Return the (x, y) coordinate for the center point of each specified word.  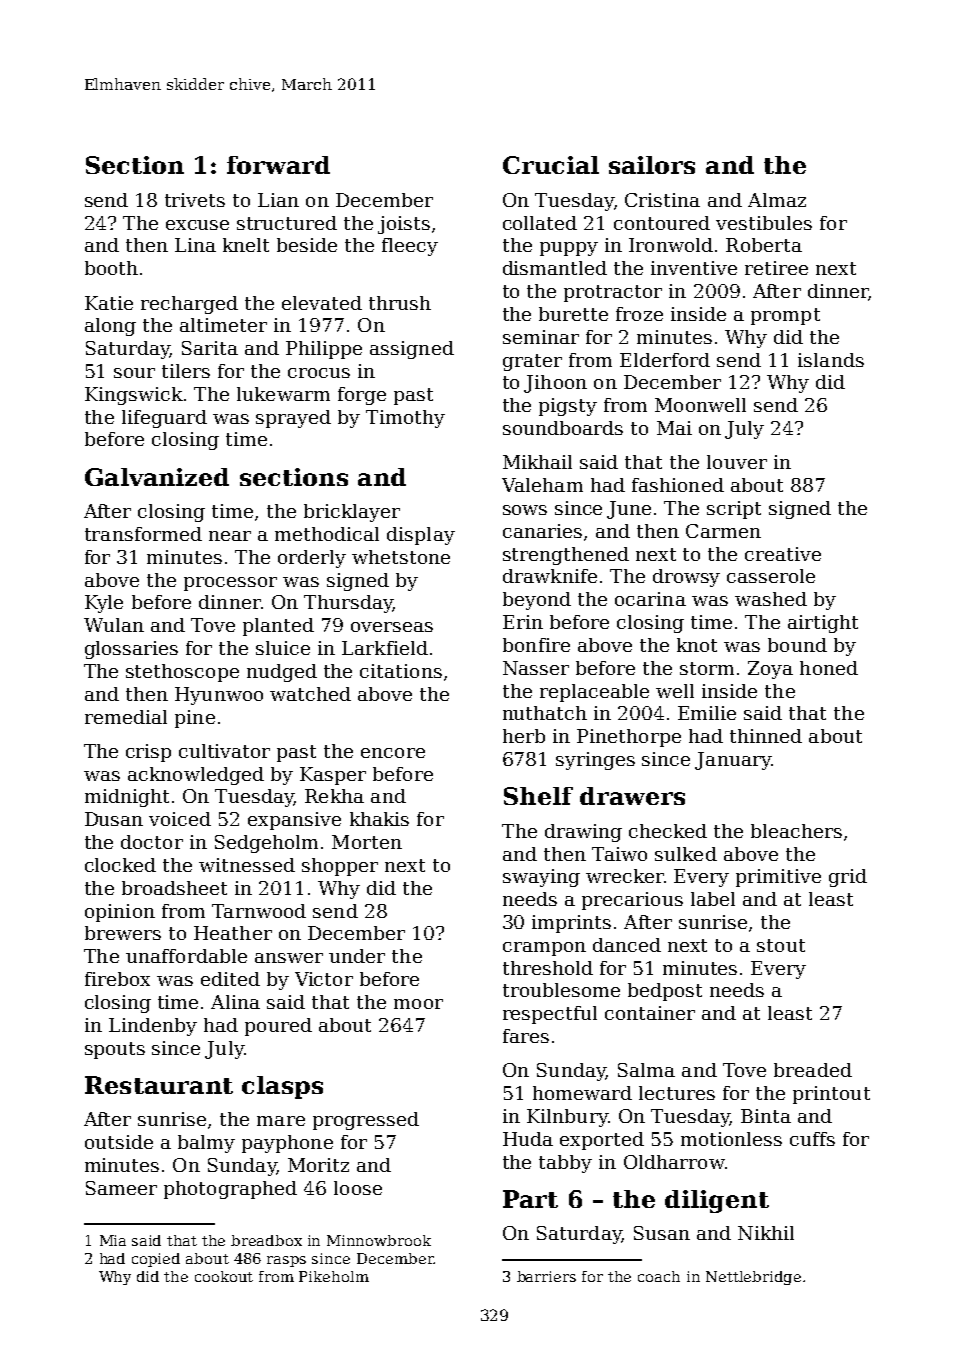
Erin (523, 622)
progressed (366, 1121)
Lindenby (153, 1027)
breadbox (266, 1240)
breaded (813, 1070)
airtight (823, 624)
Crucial (551, 165)
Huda (528, 1139)
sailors (652, 165)
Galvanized (157, 477)
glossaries (131, 650)
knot (697, 645)
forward (278, 165)
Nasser (536, 668)
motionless (731, 1139)
